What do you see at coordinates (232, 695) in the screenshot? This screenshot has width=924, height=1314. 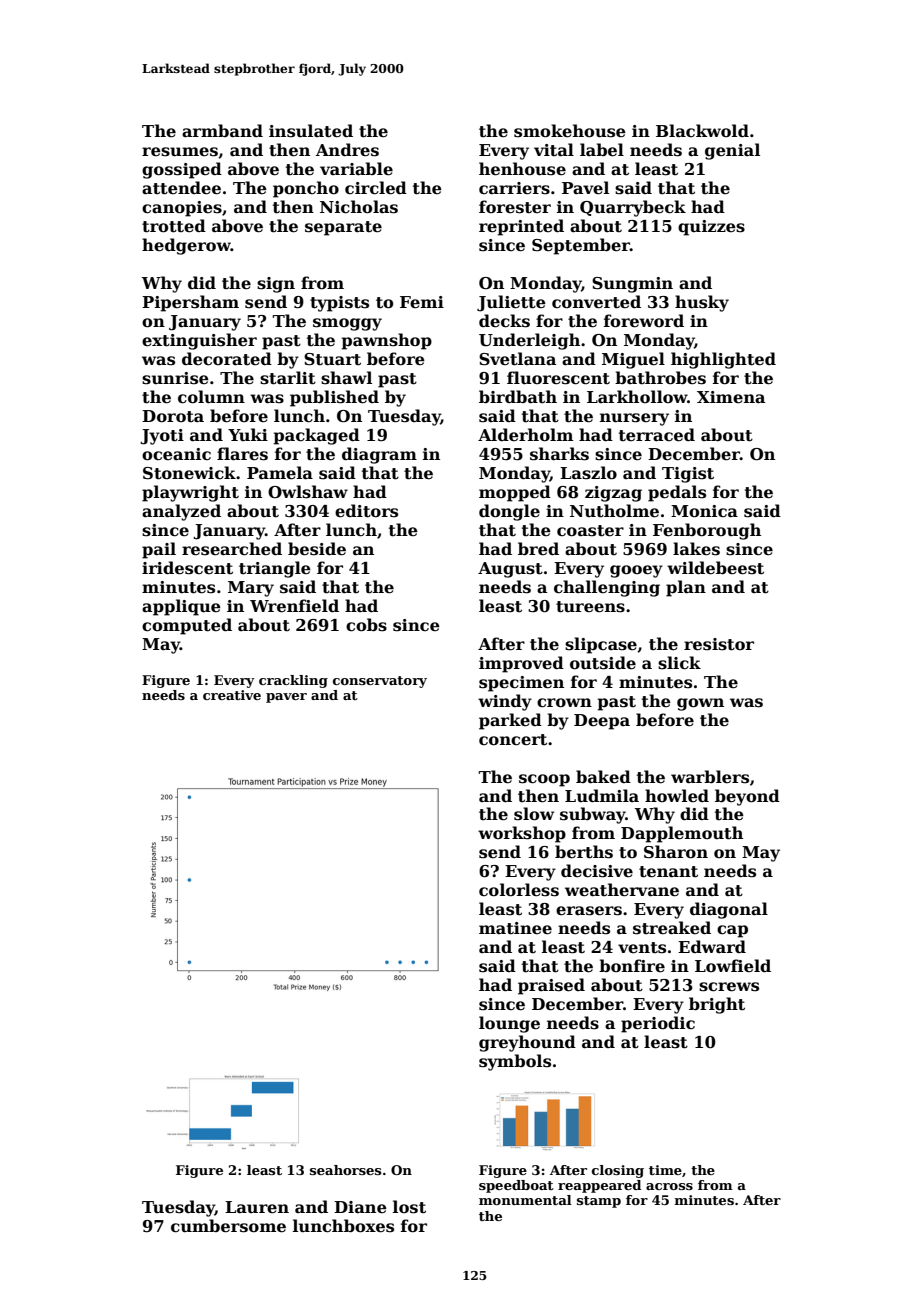 I see `creative` at bounding box center [232, 695].
